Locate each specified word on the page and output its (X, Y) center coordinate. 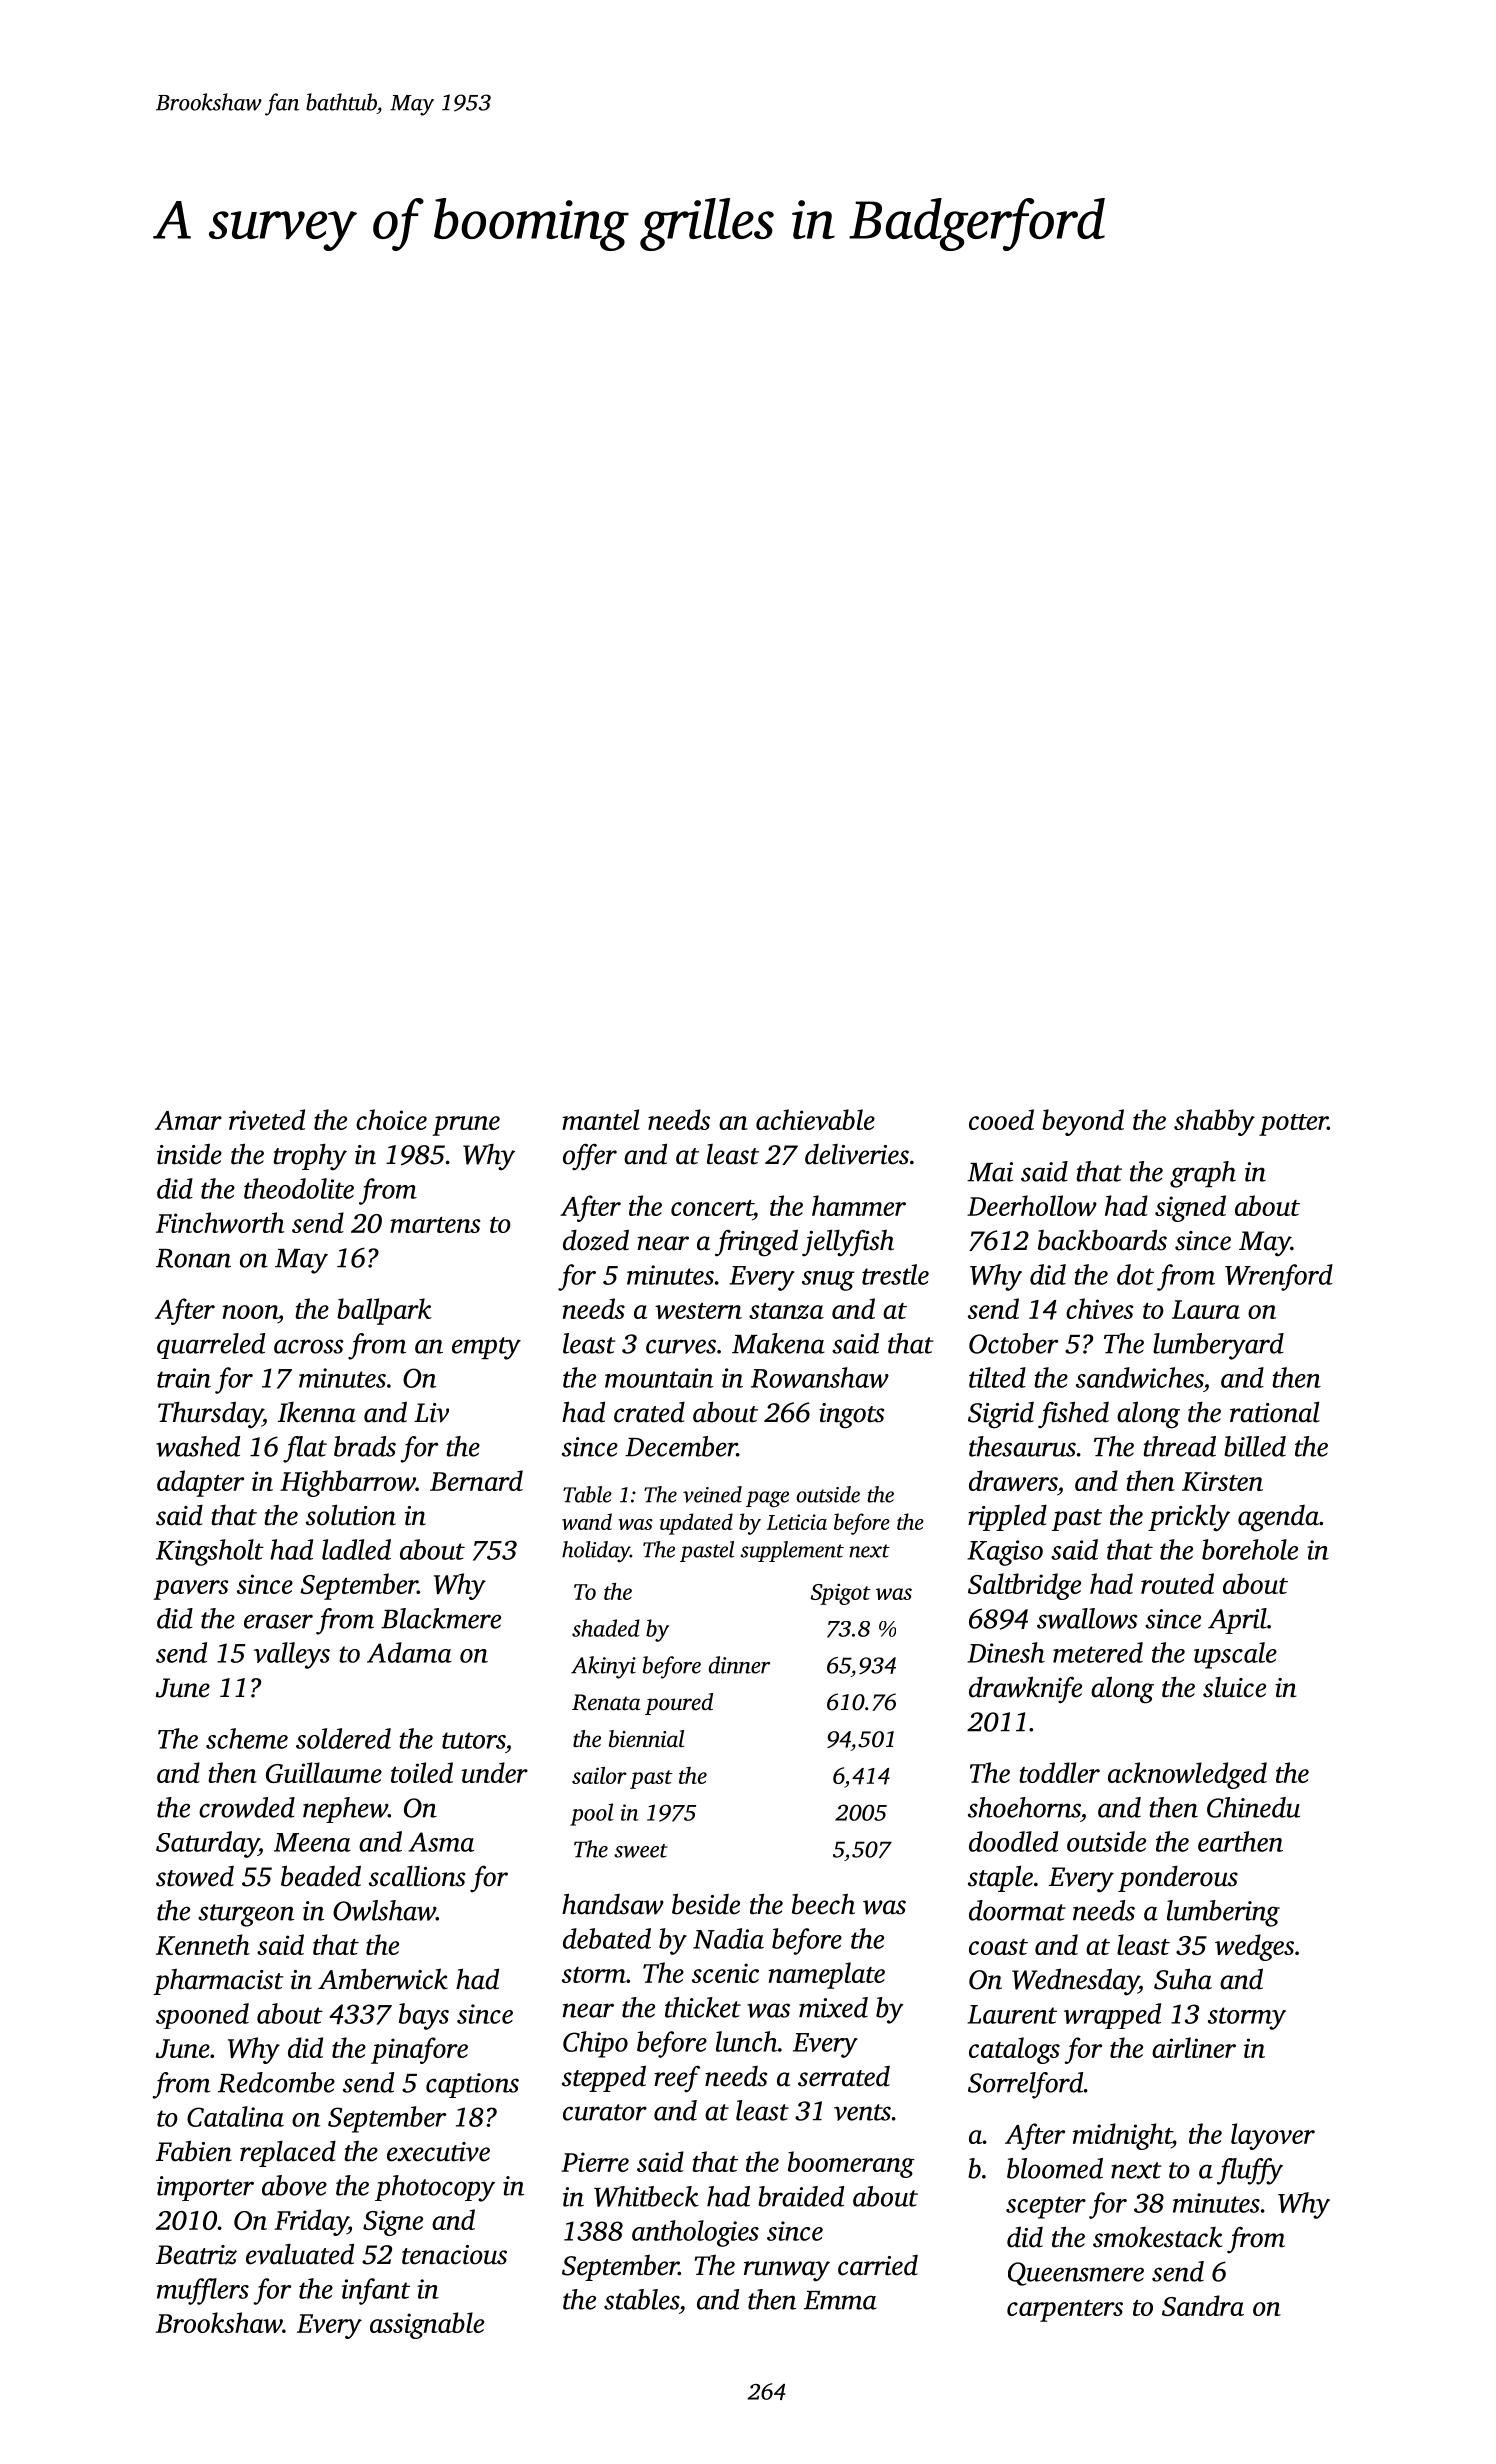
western (698, 1311)
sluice (1234, 1687)
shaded (606, 1628)
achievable (815, 1119)
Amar (188, 1120)
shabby (1214, 1122)
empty (486, 1348)
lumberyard (1218, 1346)
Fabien (194, 2151)
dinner (739, 1665)
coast (998, 1947)
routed (1177, 1583)
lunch (747, 2041)
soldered (343, 1738)
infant (376, 2291)
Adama (409, 1652)
